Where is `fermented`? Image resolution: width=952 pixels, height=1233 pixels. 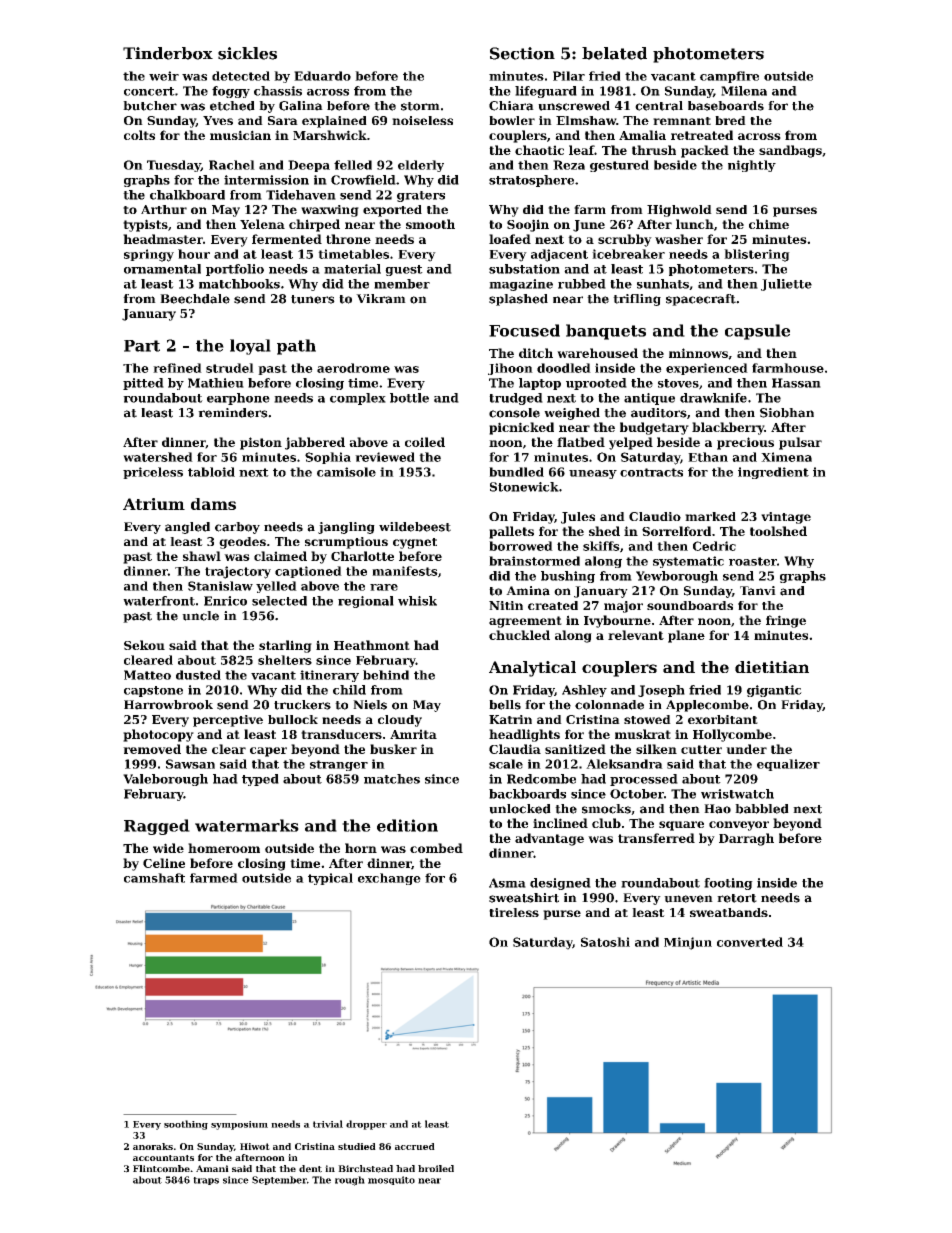
fermented is located at coordinates (287, 239).
